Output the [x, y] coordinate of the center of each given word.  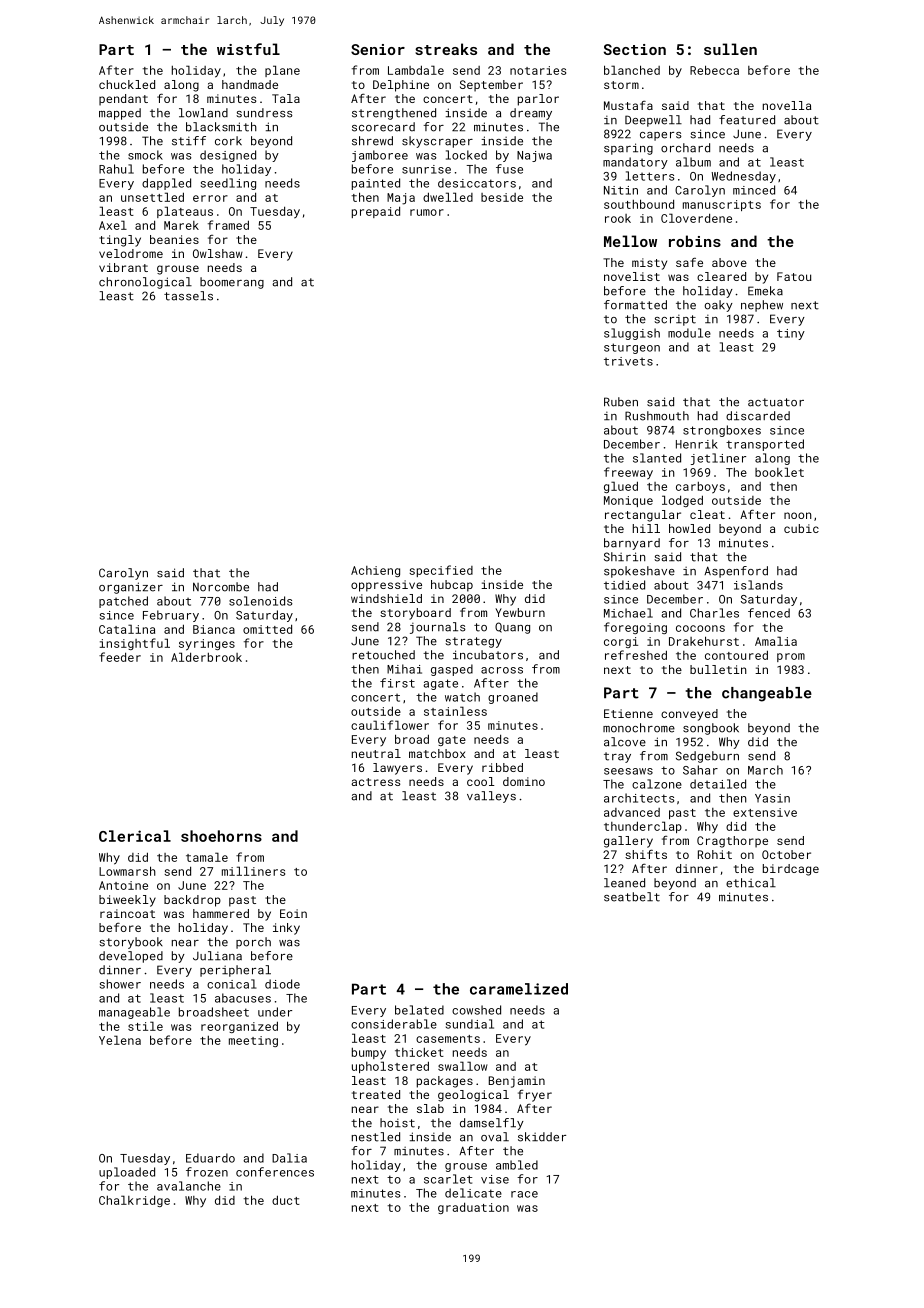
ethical [751, 883]
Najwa [534, 156]
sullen [730, 49]
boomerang [232, 283]
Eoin [293, 913]
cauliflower [390, 725]
